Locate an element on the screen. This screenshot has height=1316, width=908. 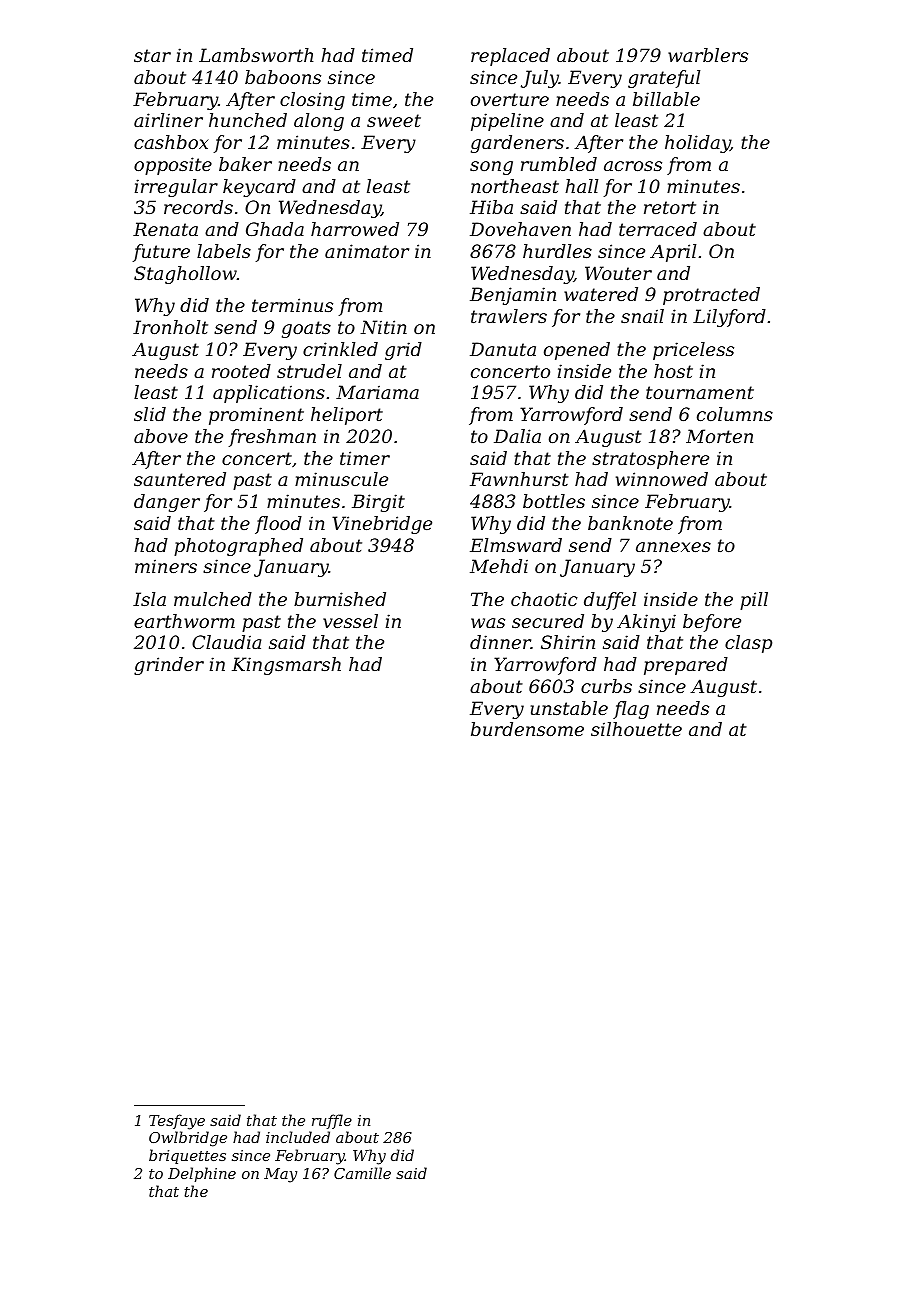
Lambsworth is located at coordinates (256, 55).
